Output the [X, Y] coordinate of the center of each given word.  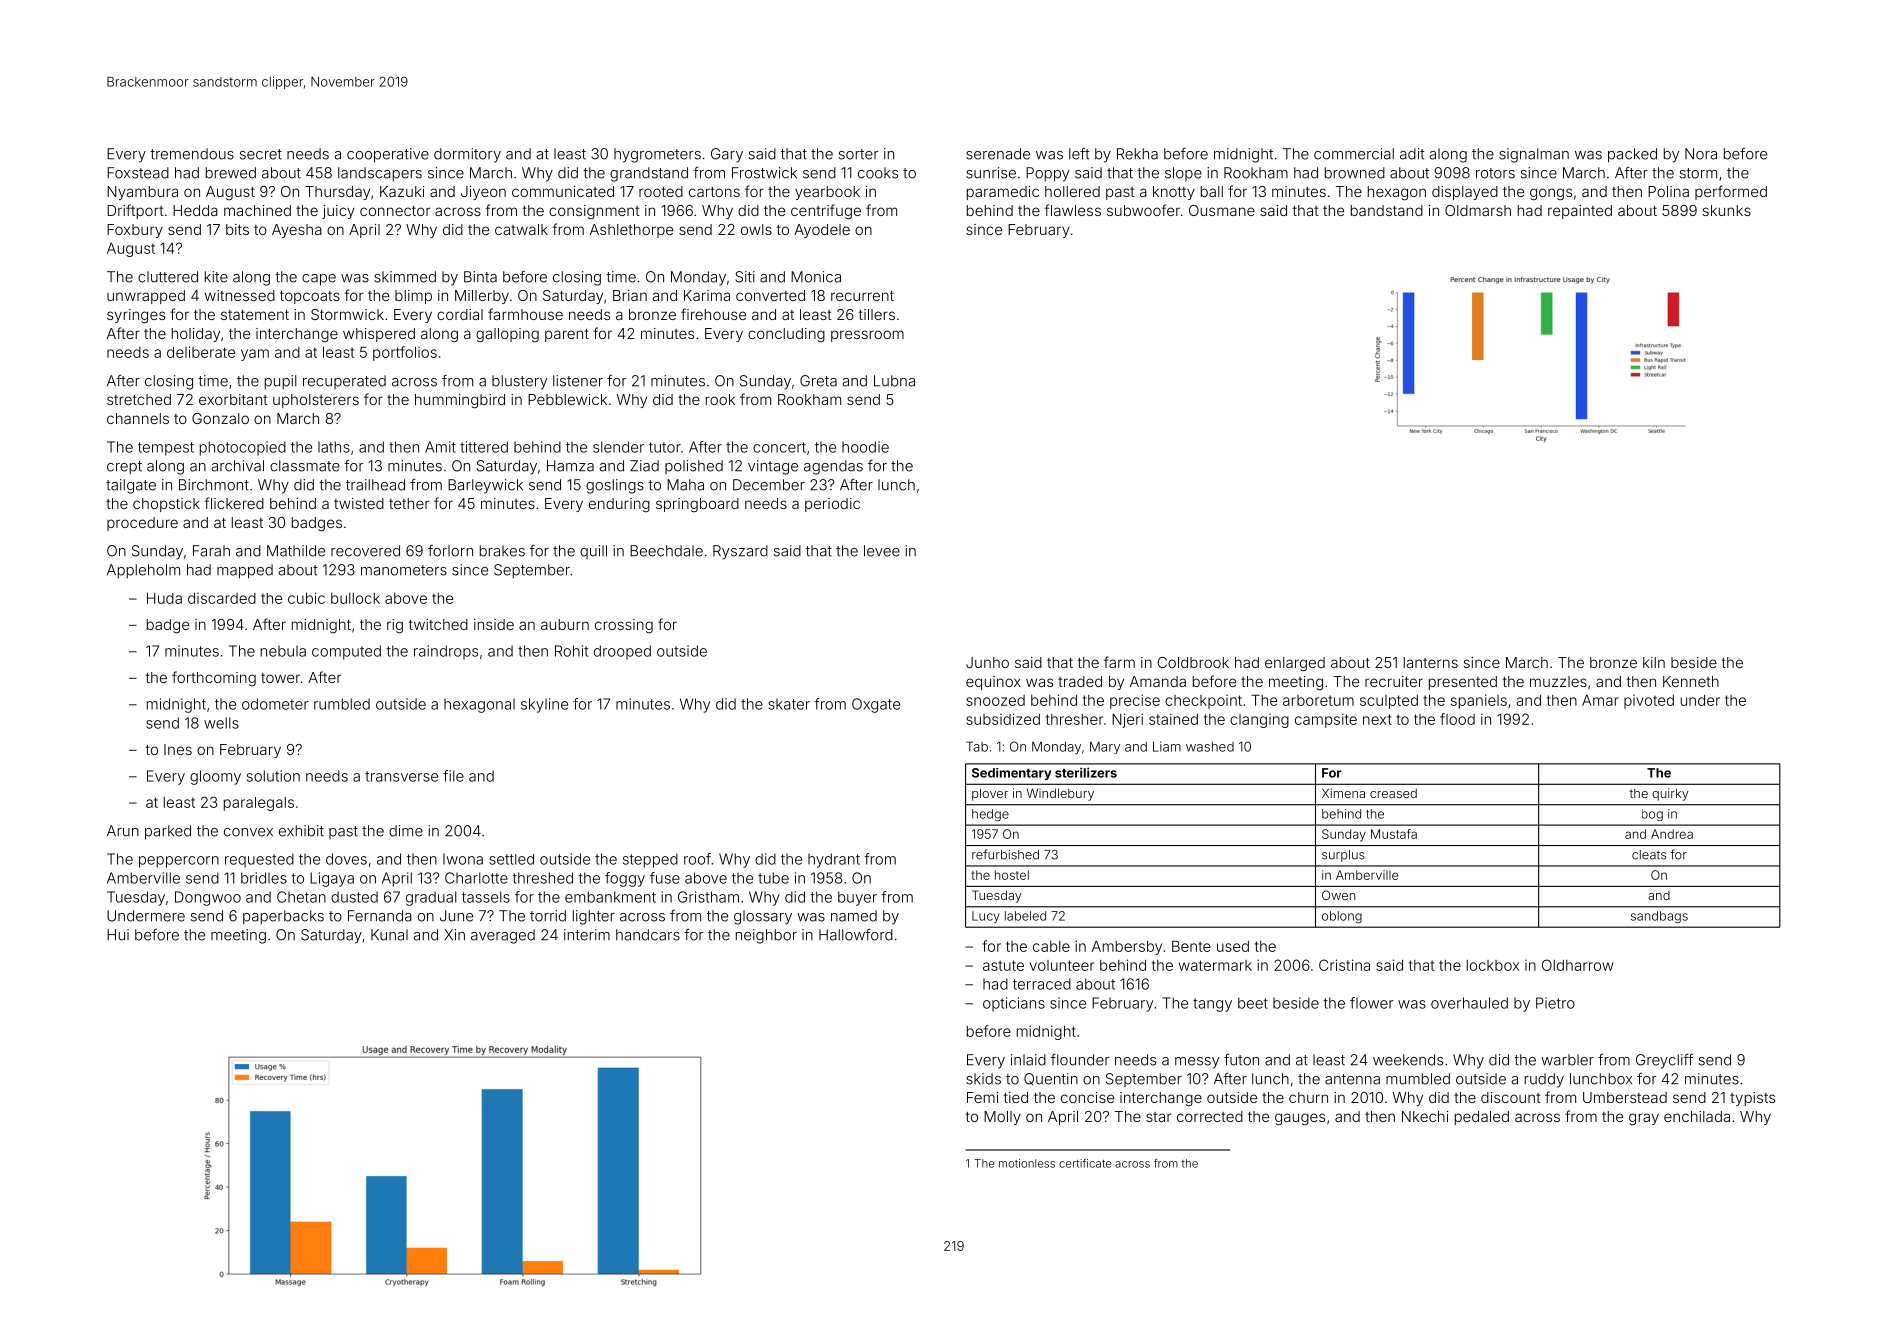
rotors [1495, 173]
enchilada [1697, 1116]
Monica [816, 277]
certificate [1085, 1163]
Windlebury [1060, 794]
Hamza [570, 466]
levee [882, 551]
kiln [1654, 662]
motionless [1027, 1163]
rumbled [342, 704]
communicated [563, 191]
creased [1393, 793]
